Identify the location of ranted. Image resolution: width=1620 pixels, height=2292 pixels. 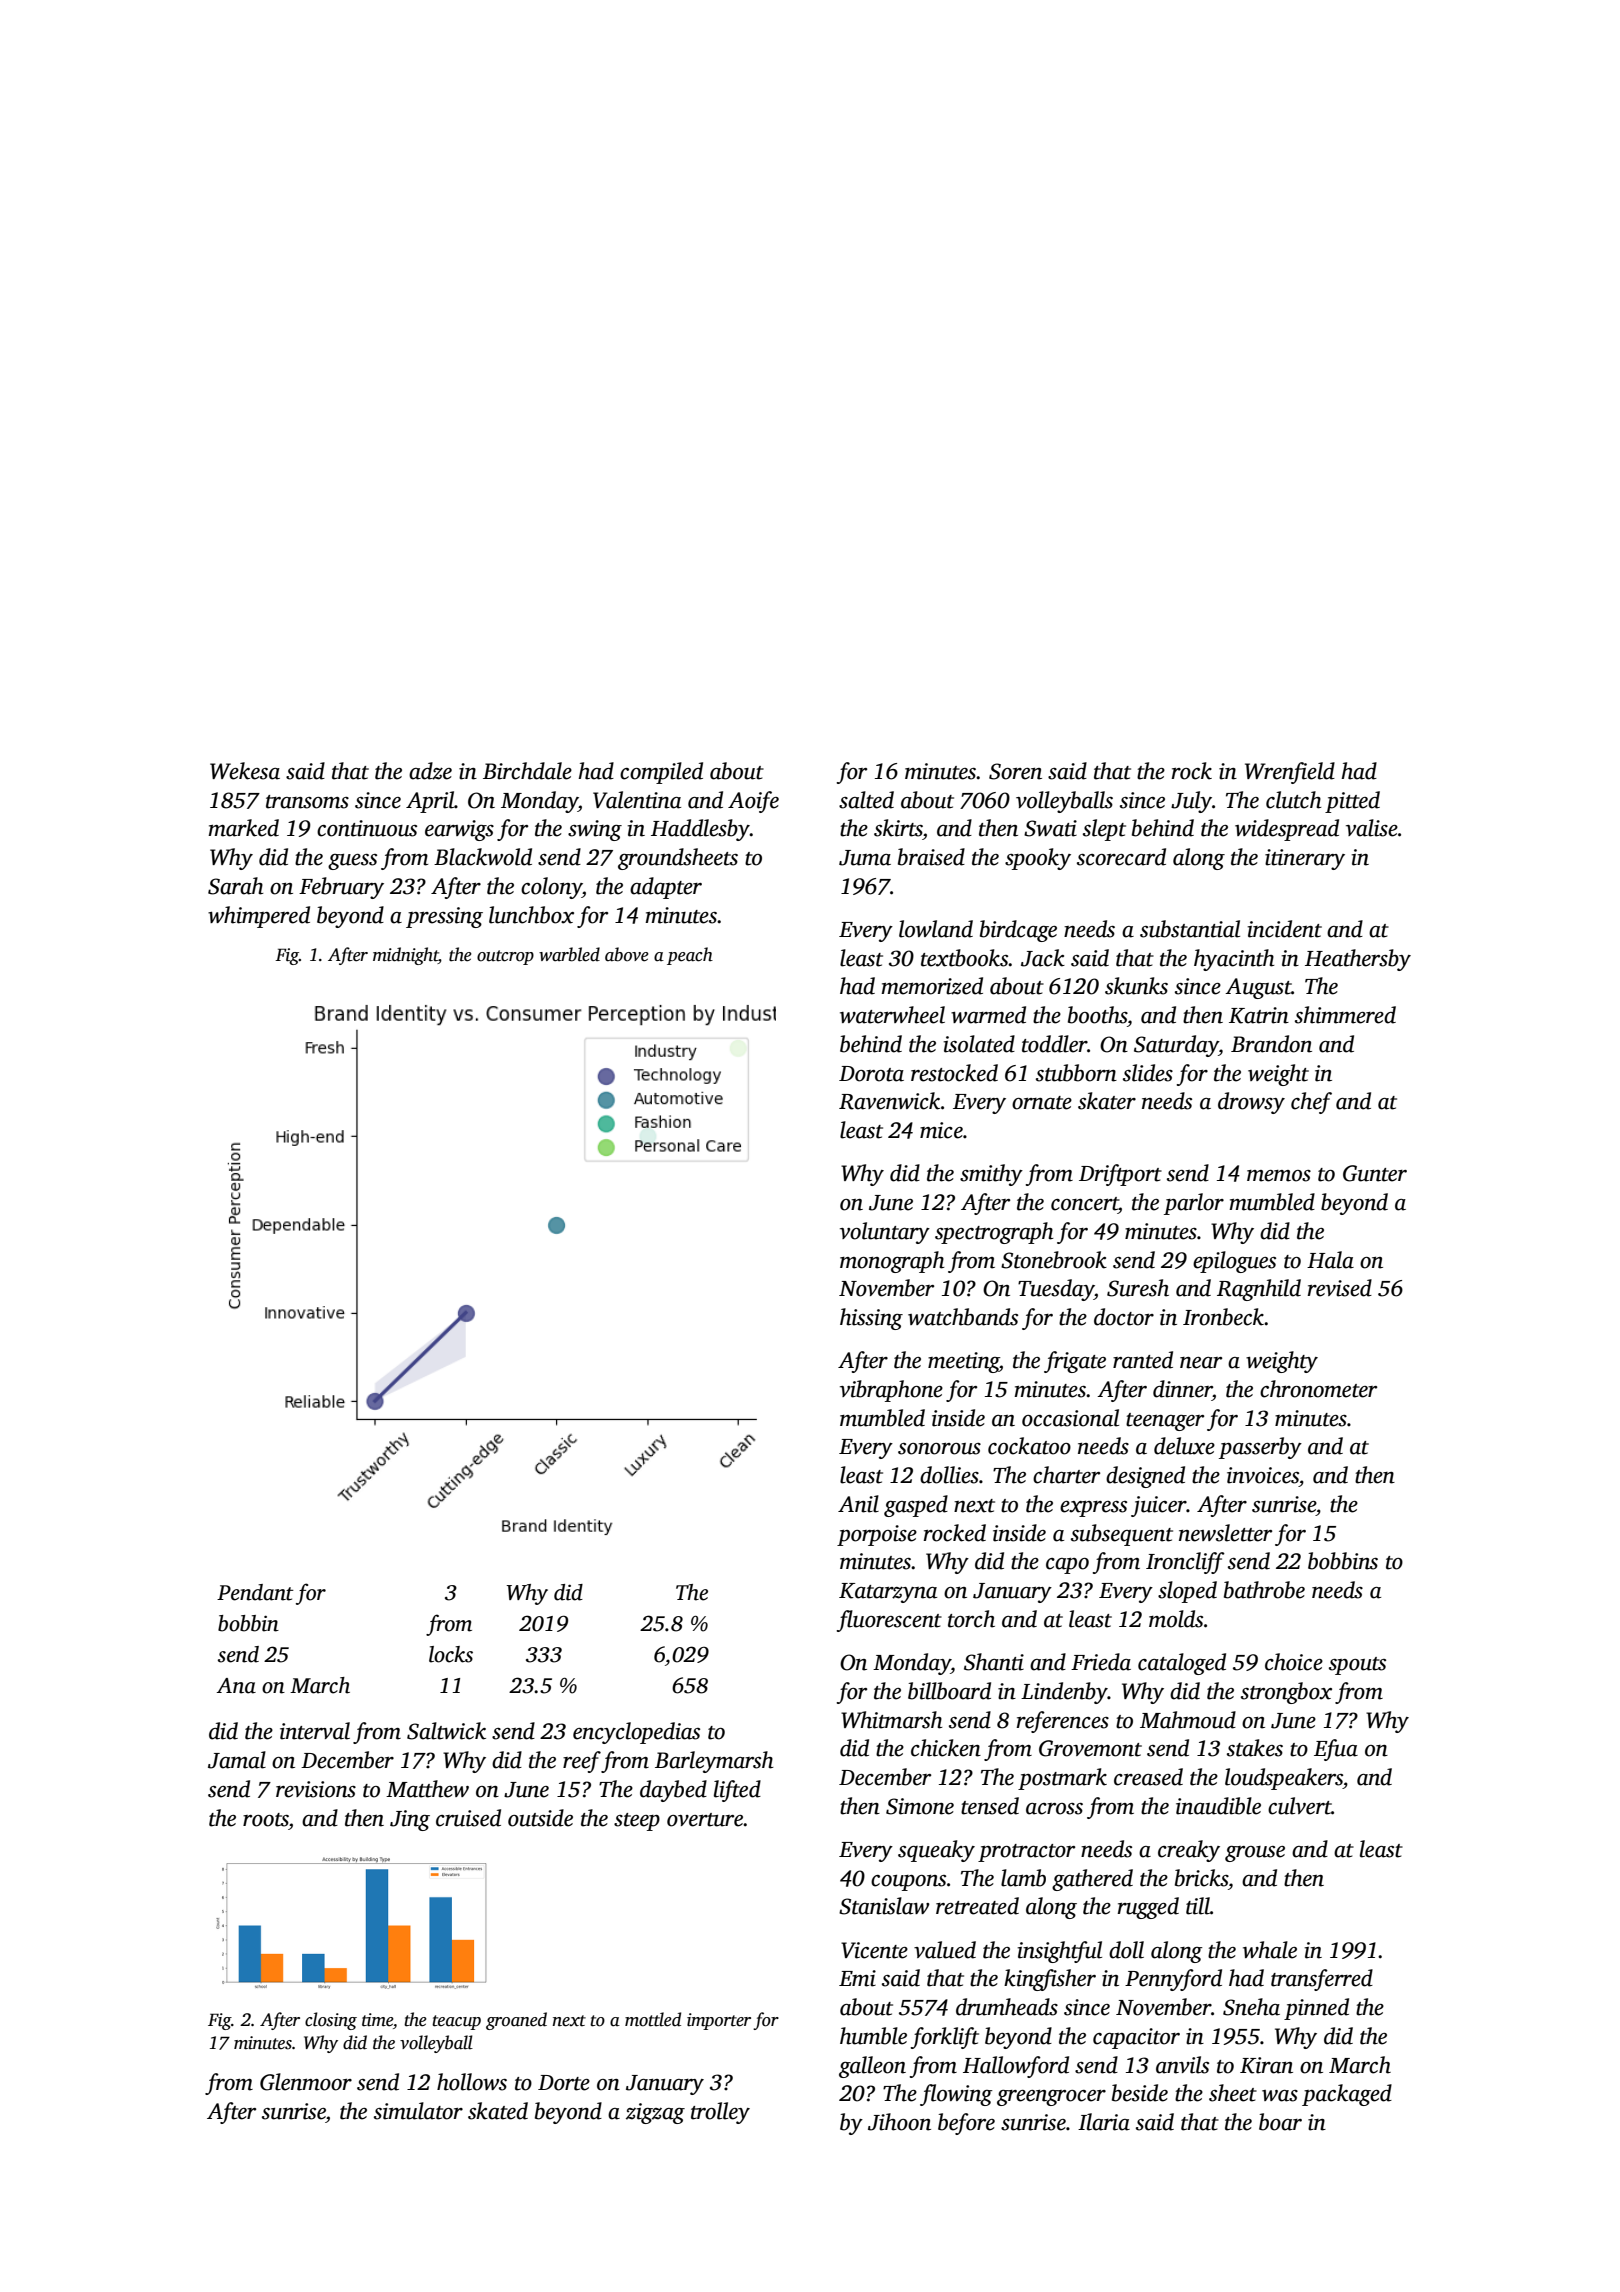
(1143, 1360).
